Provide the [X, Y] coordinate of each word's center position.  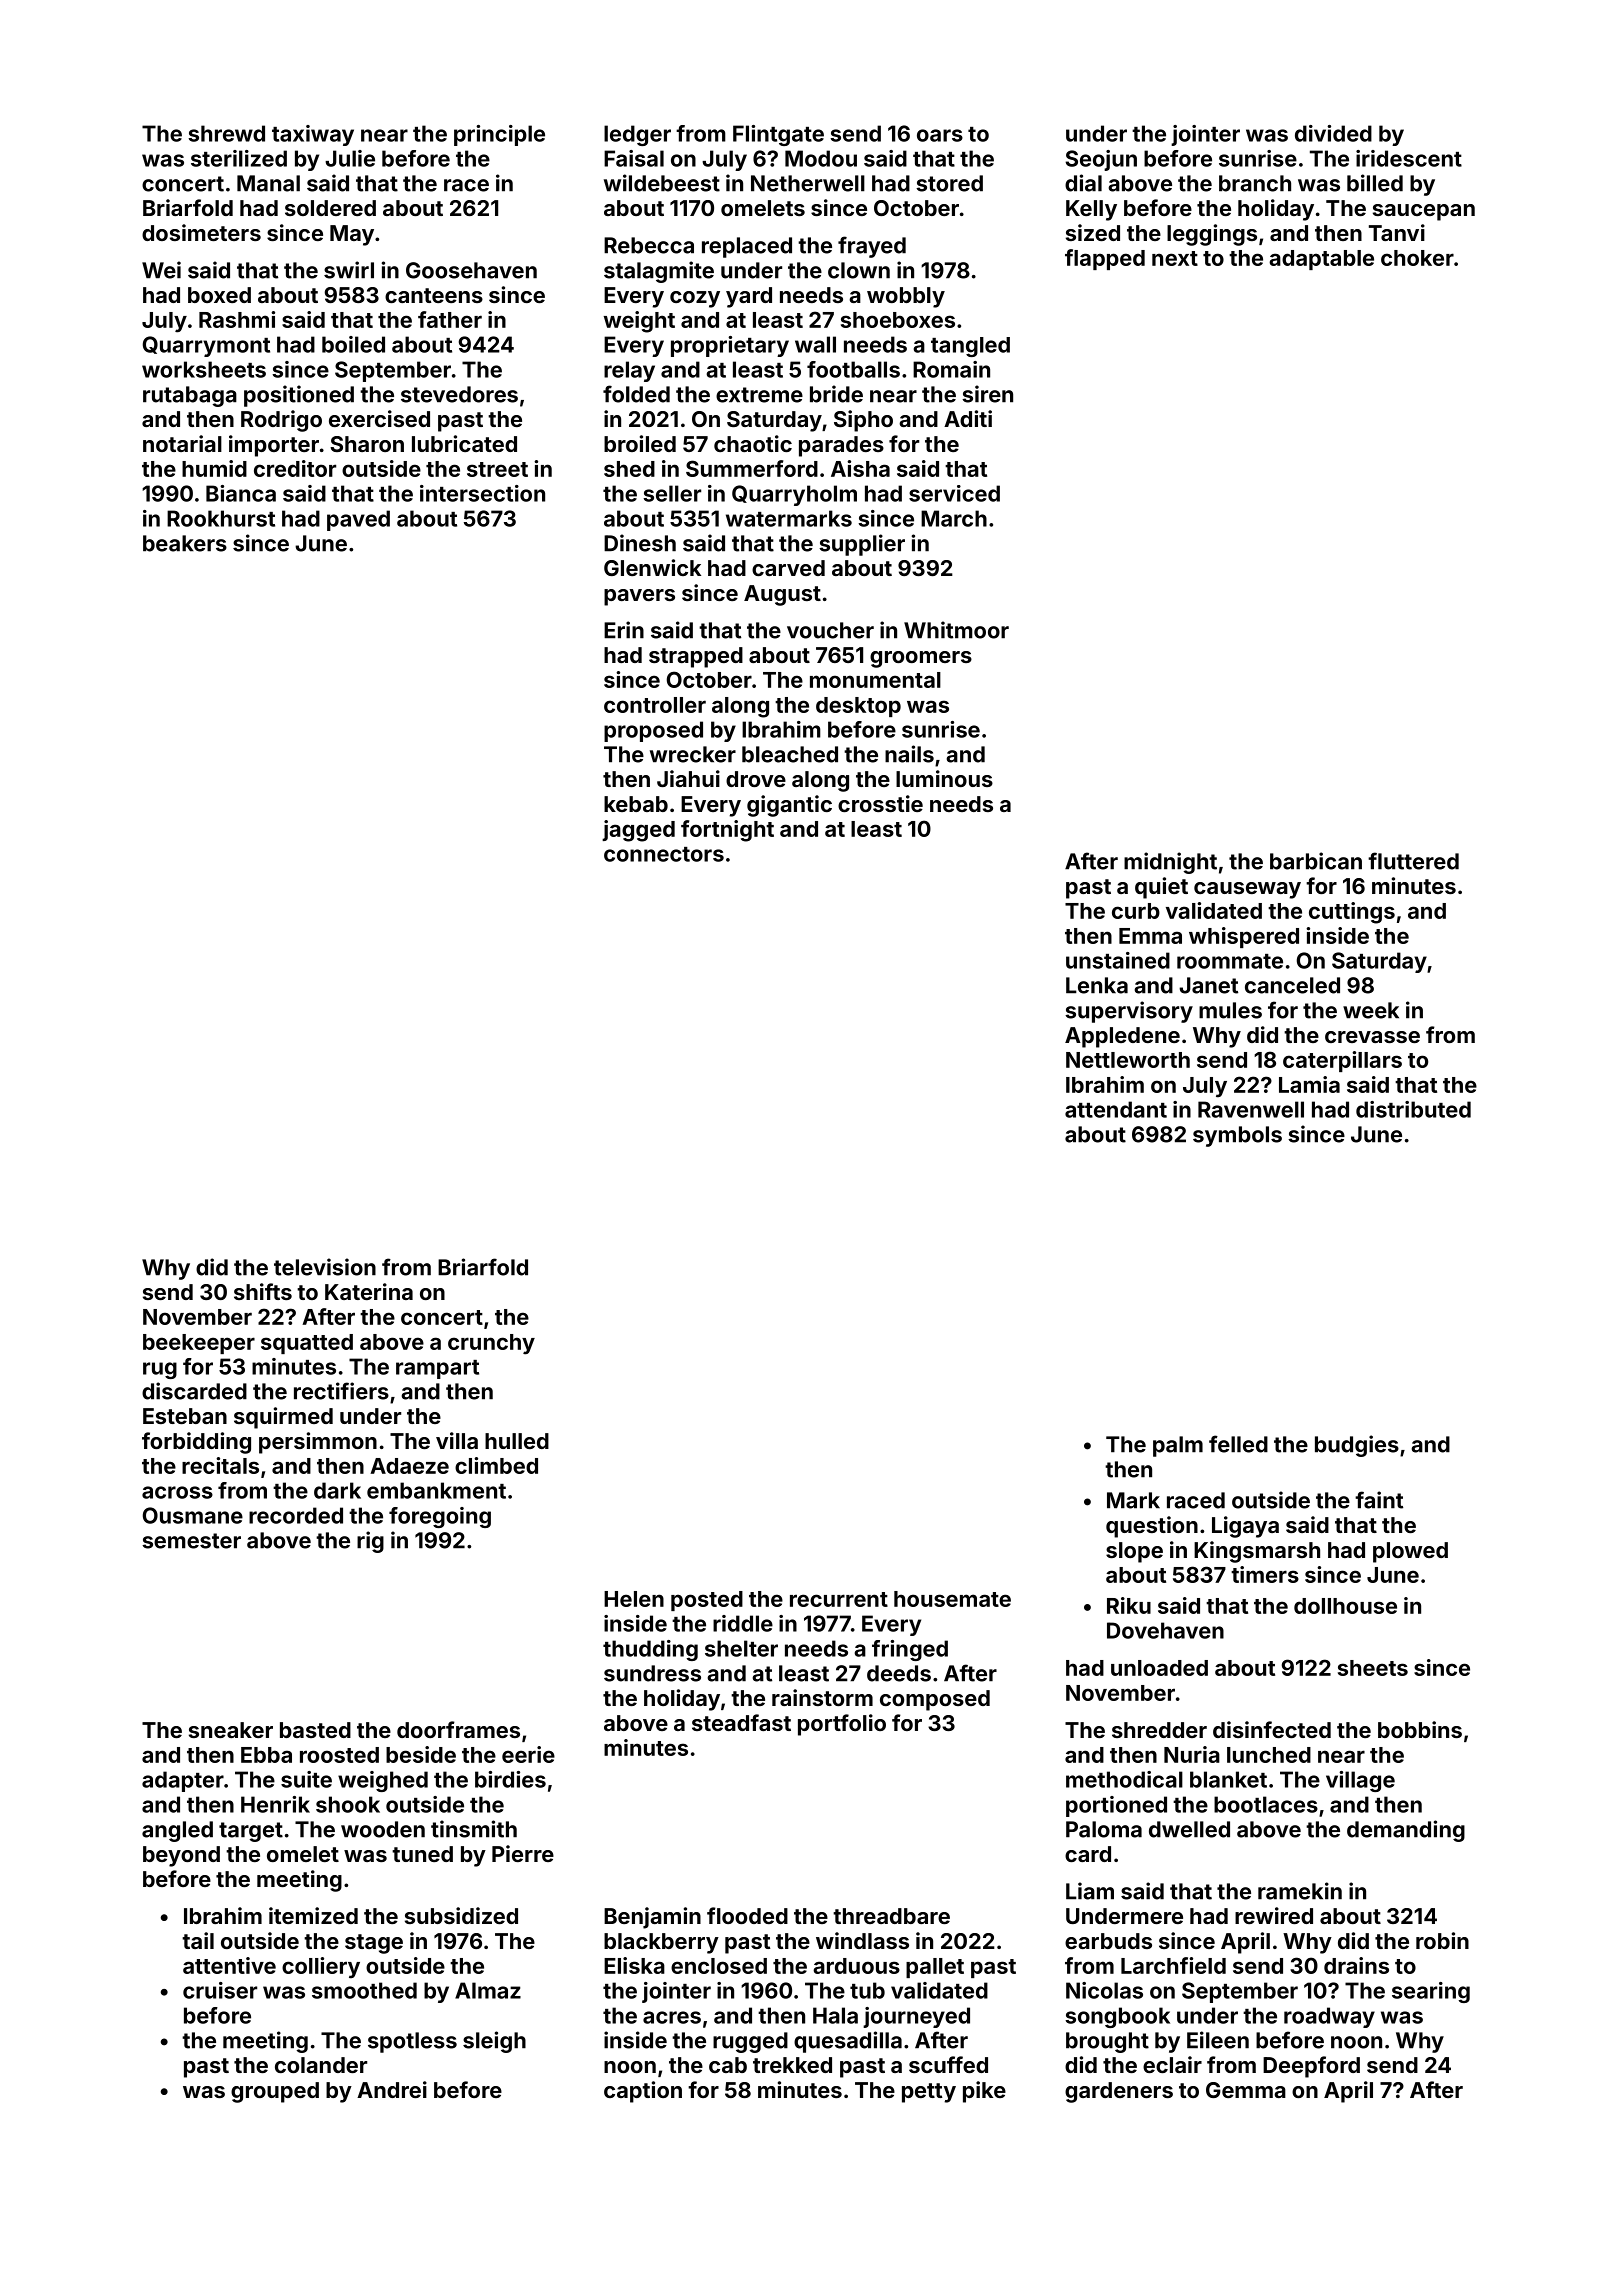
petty [929, 2093]
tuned [422, 1854]
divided [1333, 133]
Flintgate [778, 135]
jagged [638, 831]
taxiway [313, 135]
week [1371, 1010]
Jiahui [688, 778]
